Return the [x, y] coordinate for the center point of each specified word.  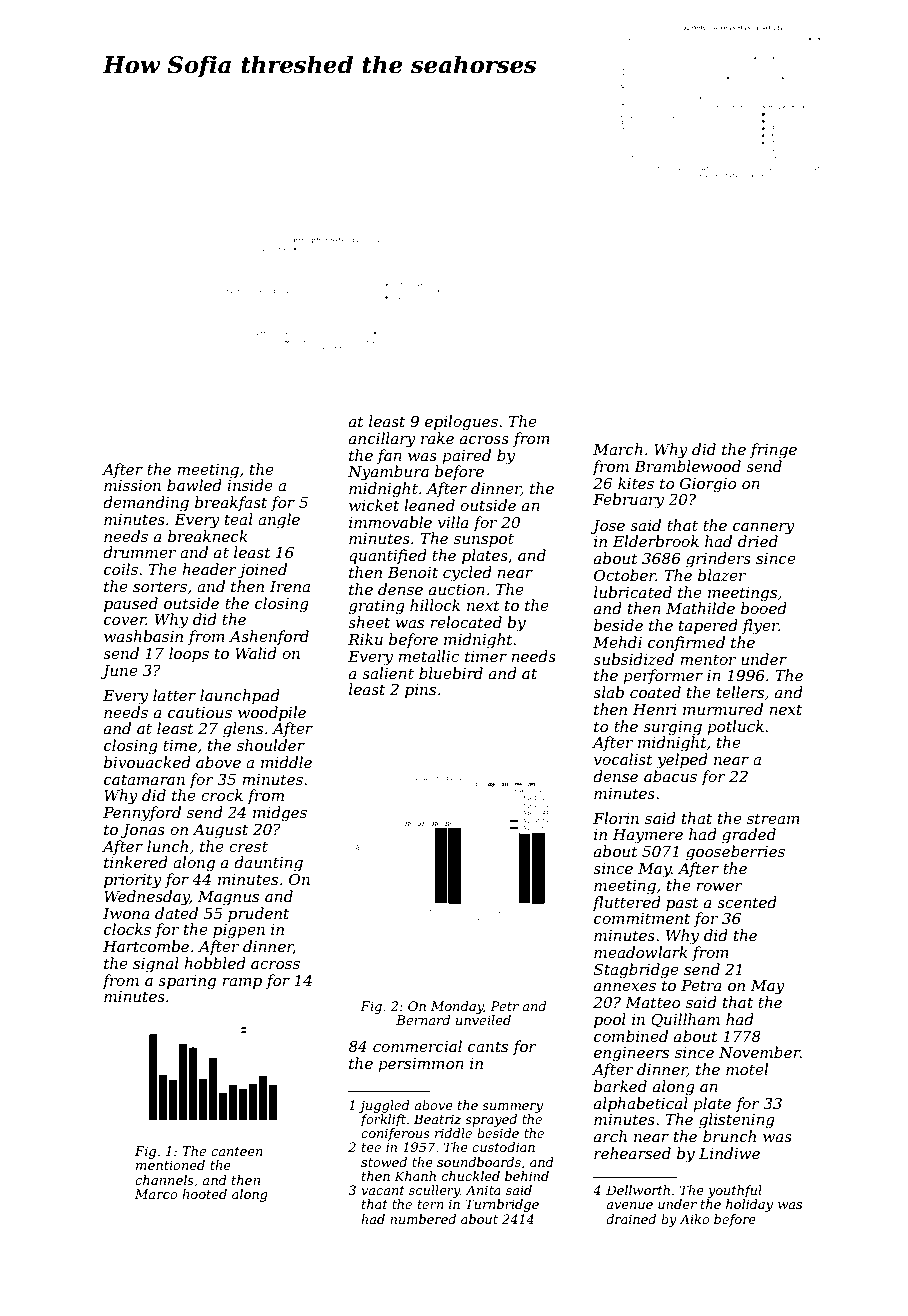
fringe [773, 451]
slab [608, 692]
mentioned [170, 1165]
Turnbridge [502, 1205]
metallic [428, 656]
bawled [194, 485]
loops [189, 654]
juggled [384, 1106]
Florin [616, 818]
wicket [374, 505]
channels [164, 1180]
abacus [670, 776]
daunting [268, 864]
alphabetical [641, 1104]
